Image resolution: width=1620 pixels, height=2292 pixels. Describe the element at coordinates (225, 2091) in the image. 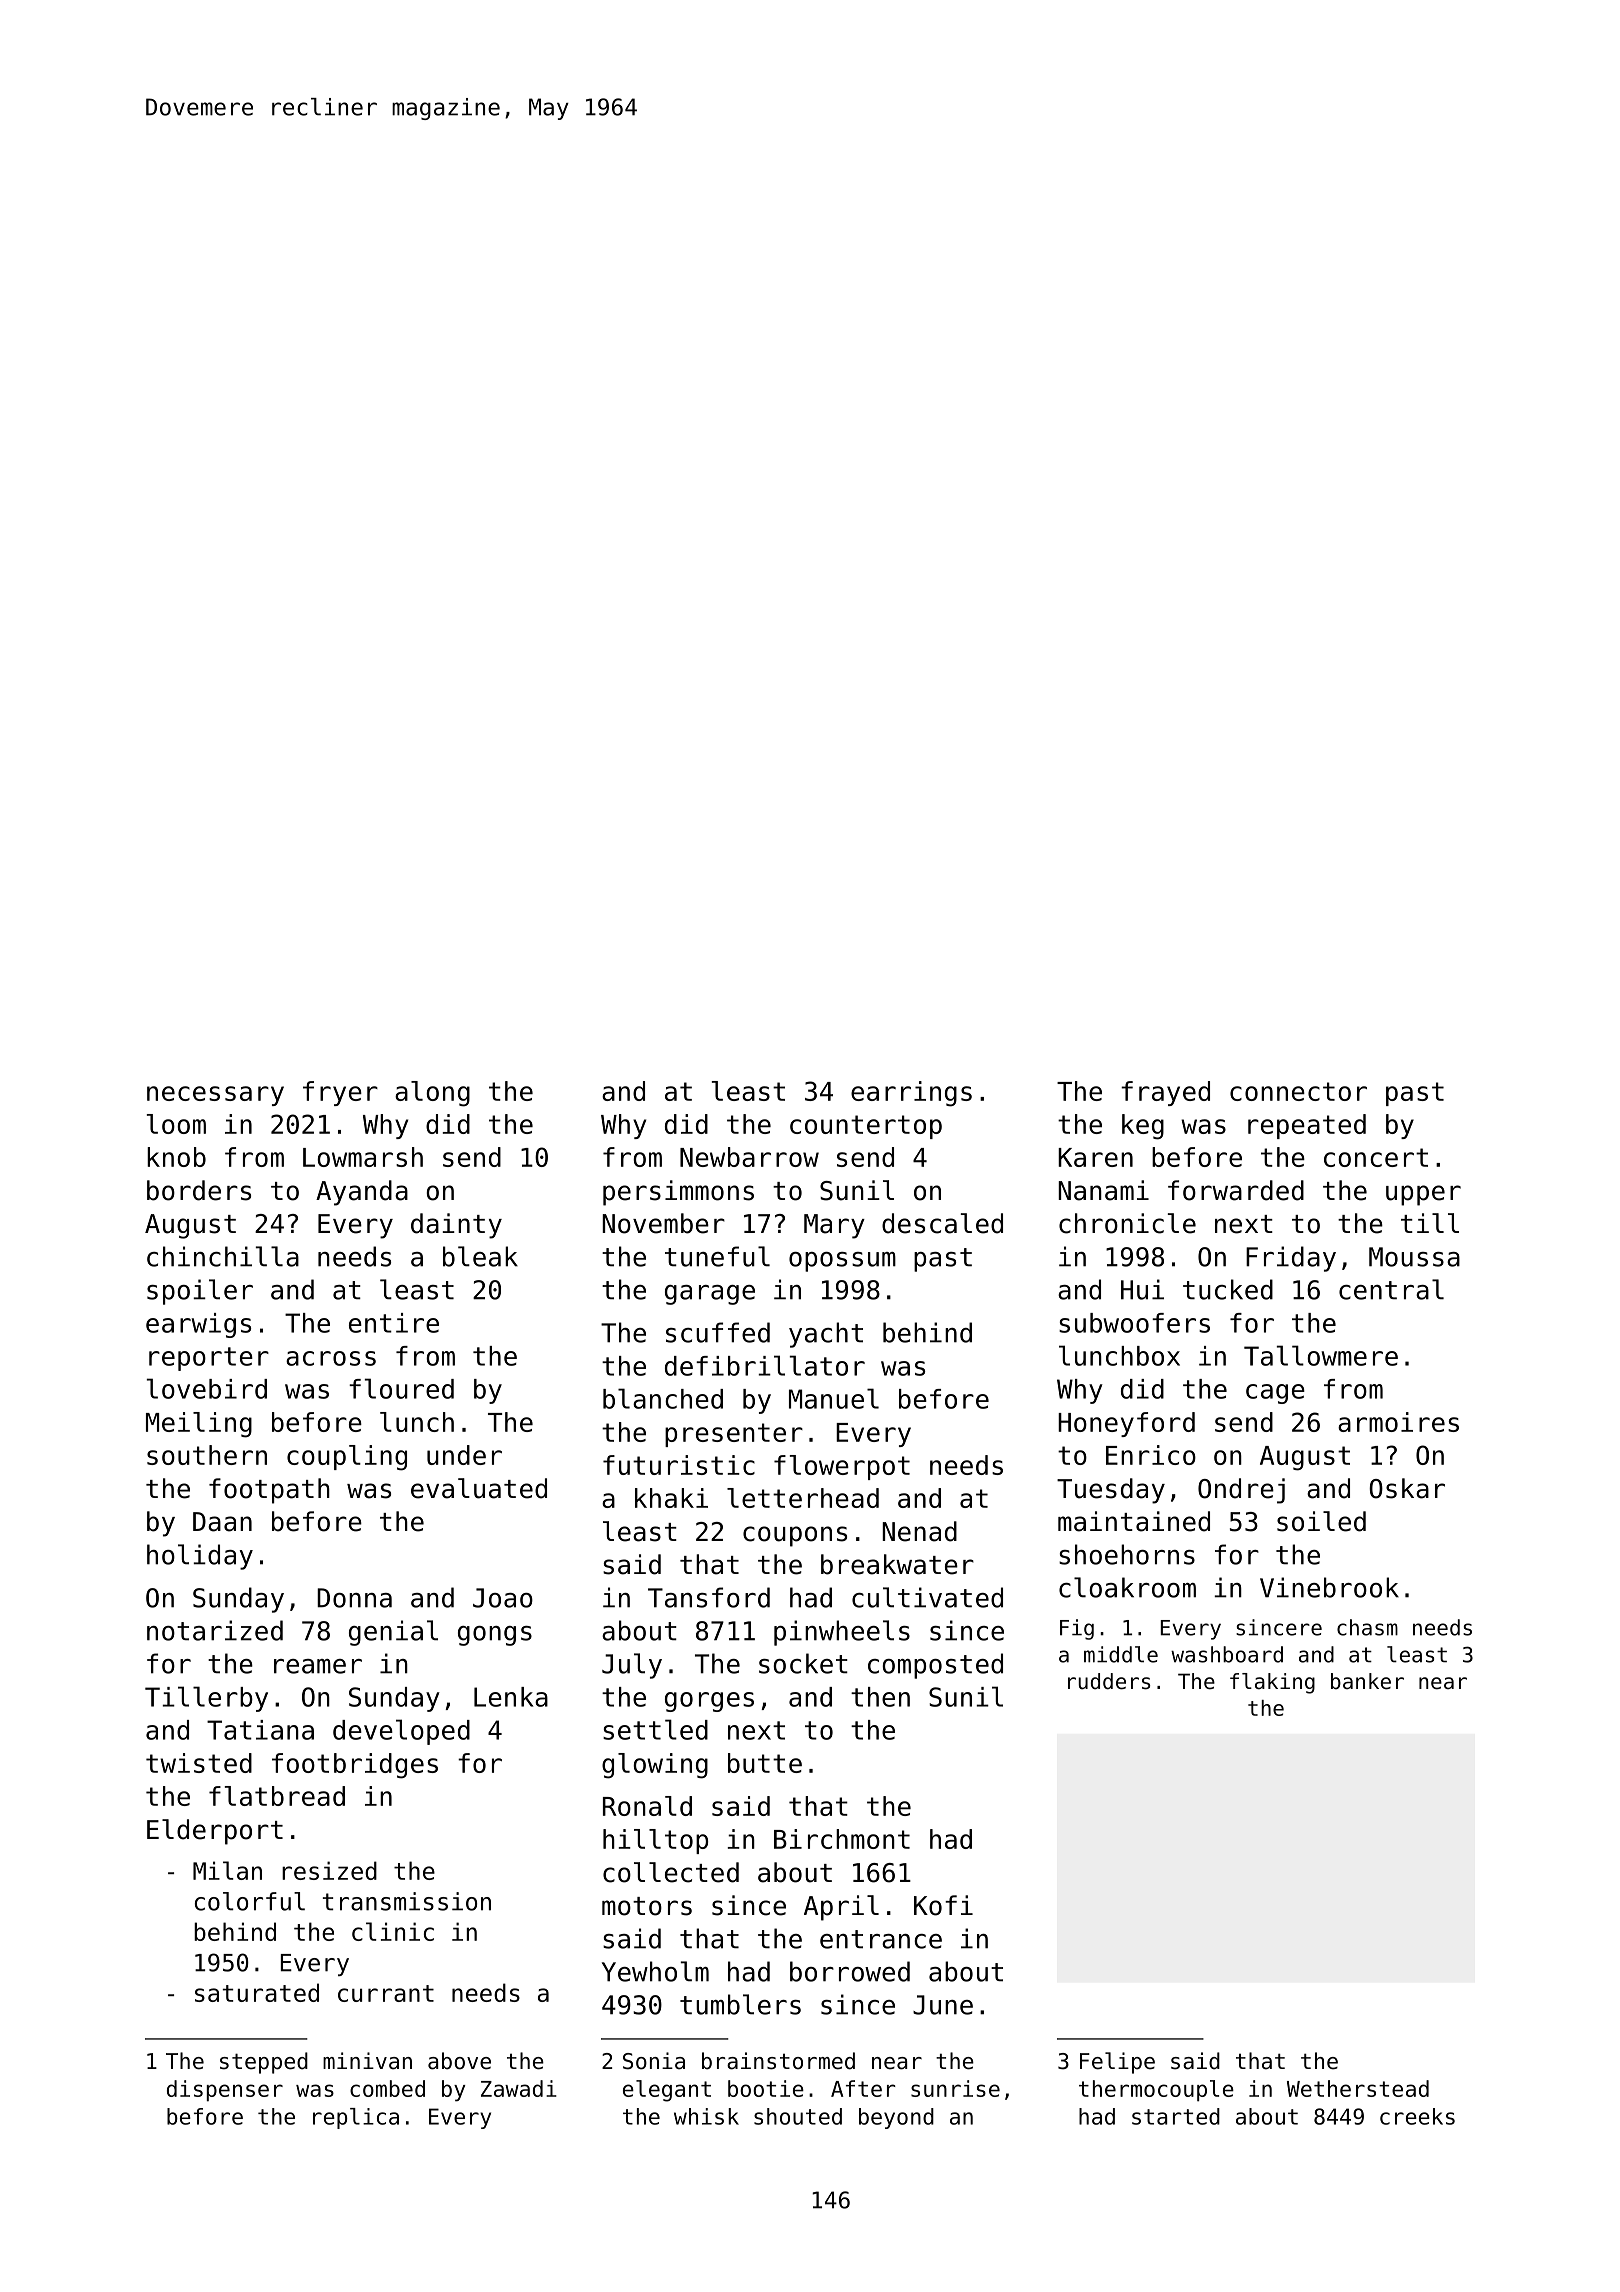

I see `dispenser` at that location.
